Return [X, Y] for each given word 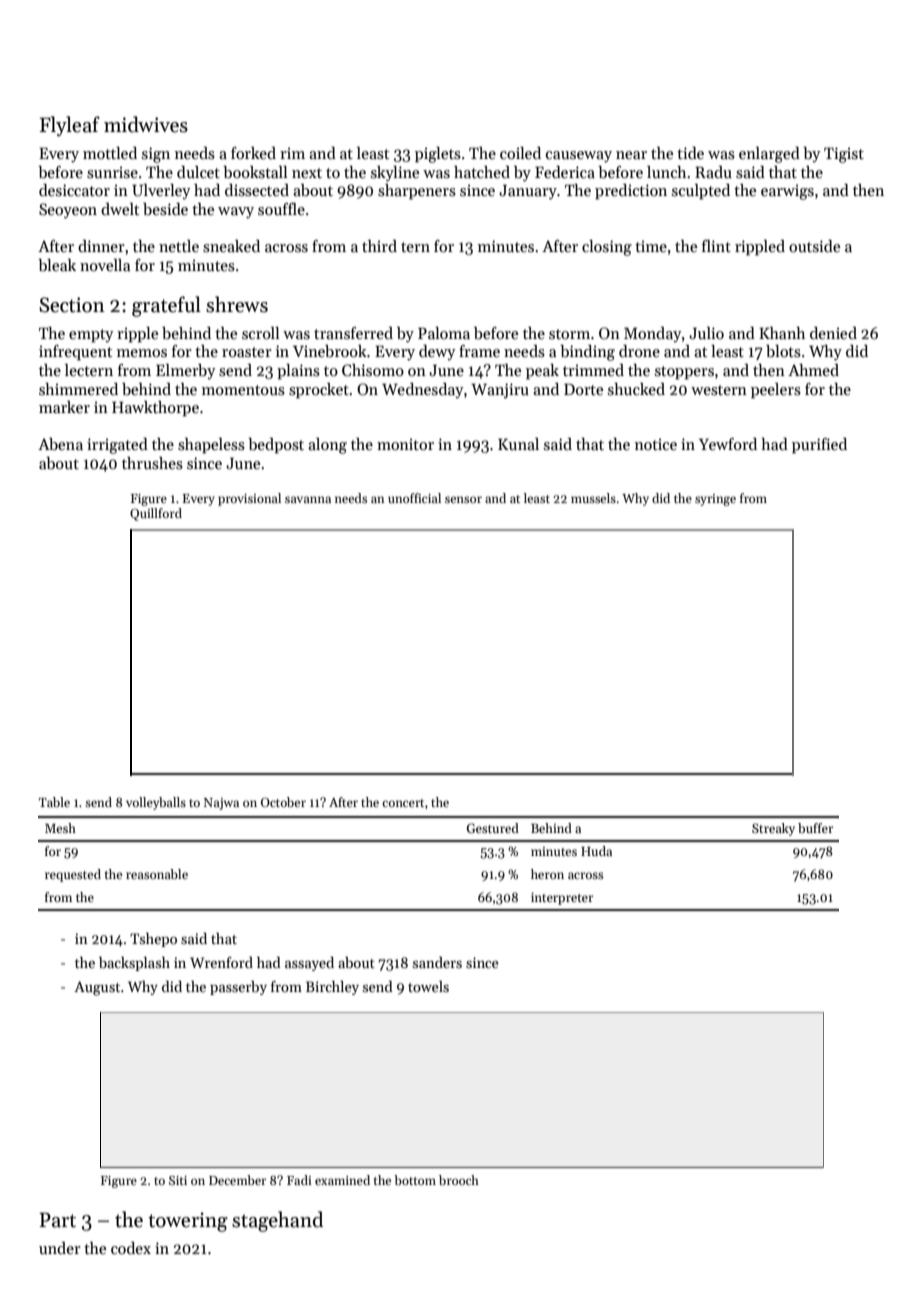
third [379, 246]
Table [54, 802]
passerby [238, 988]
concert [403, 803]
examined [342, 1180]
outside [814, 246]
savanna [308, 499]
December [237, 1180]
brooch [459, 1180]
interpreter [562, 898]
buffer [815, 828]
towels [428, 986]
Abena [60, 444]
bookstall [255, 172]
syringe [715, 500]
